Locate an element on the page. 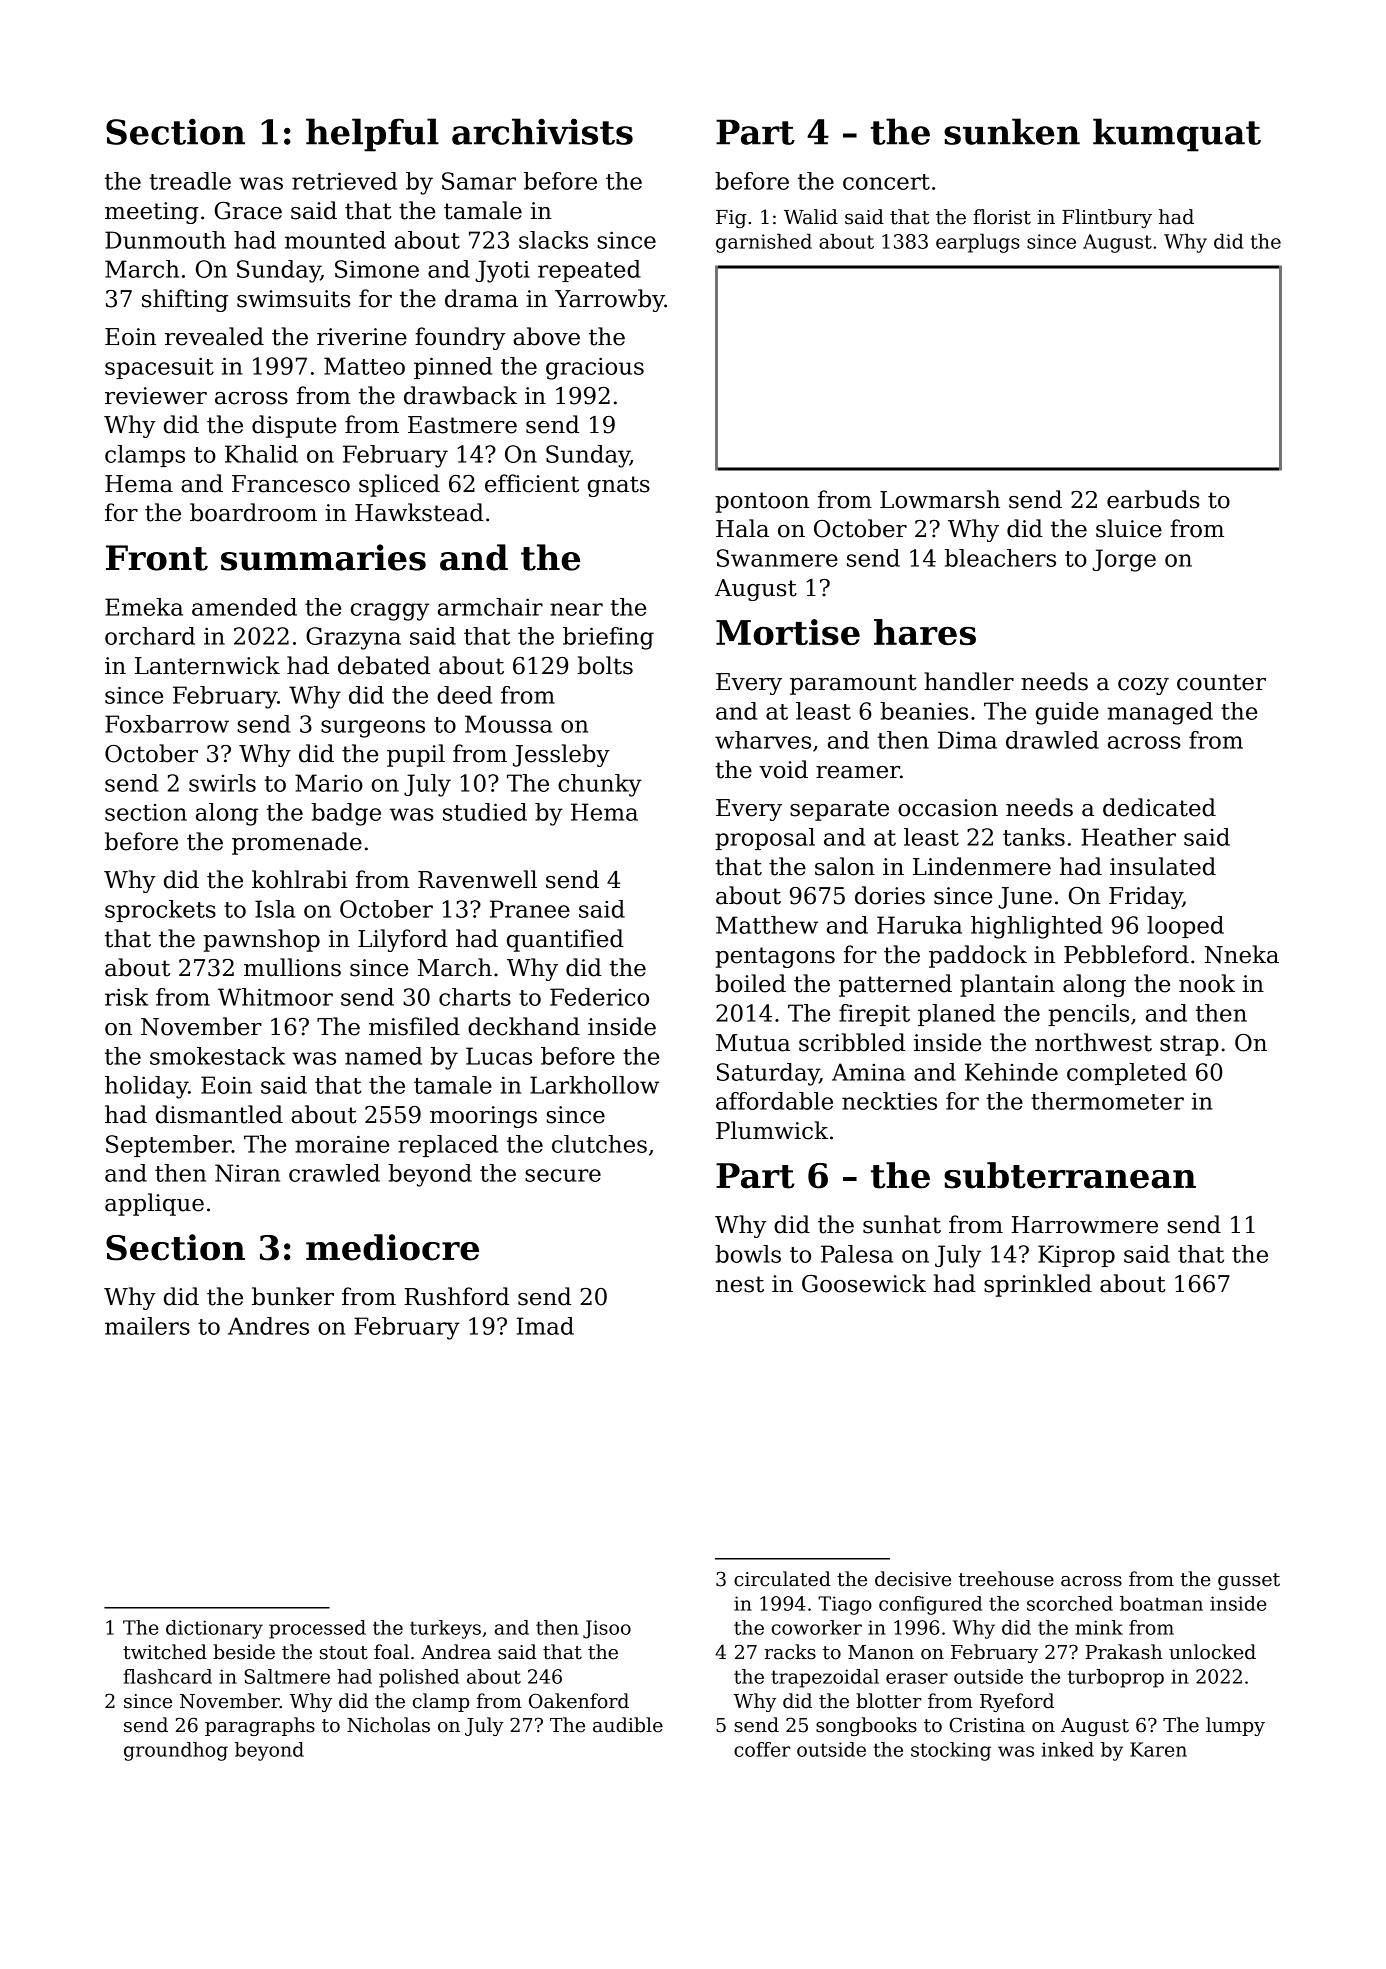  Front is located at coordinates (157, 558).
